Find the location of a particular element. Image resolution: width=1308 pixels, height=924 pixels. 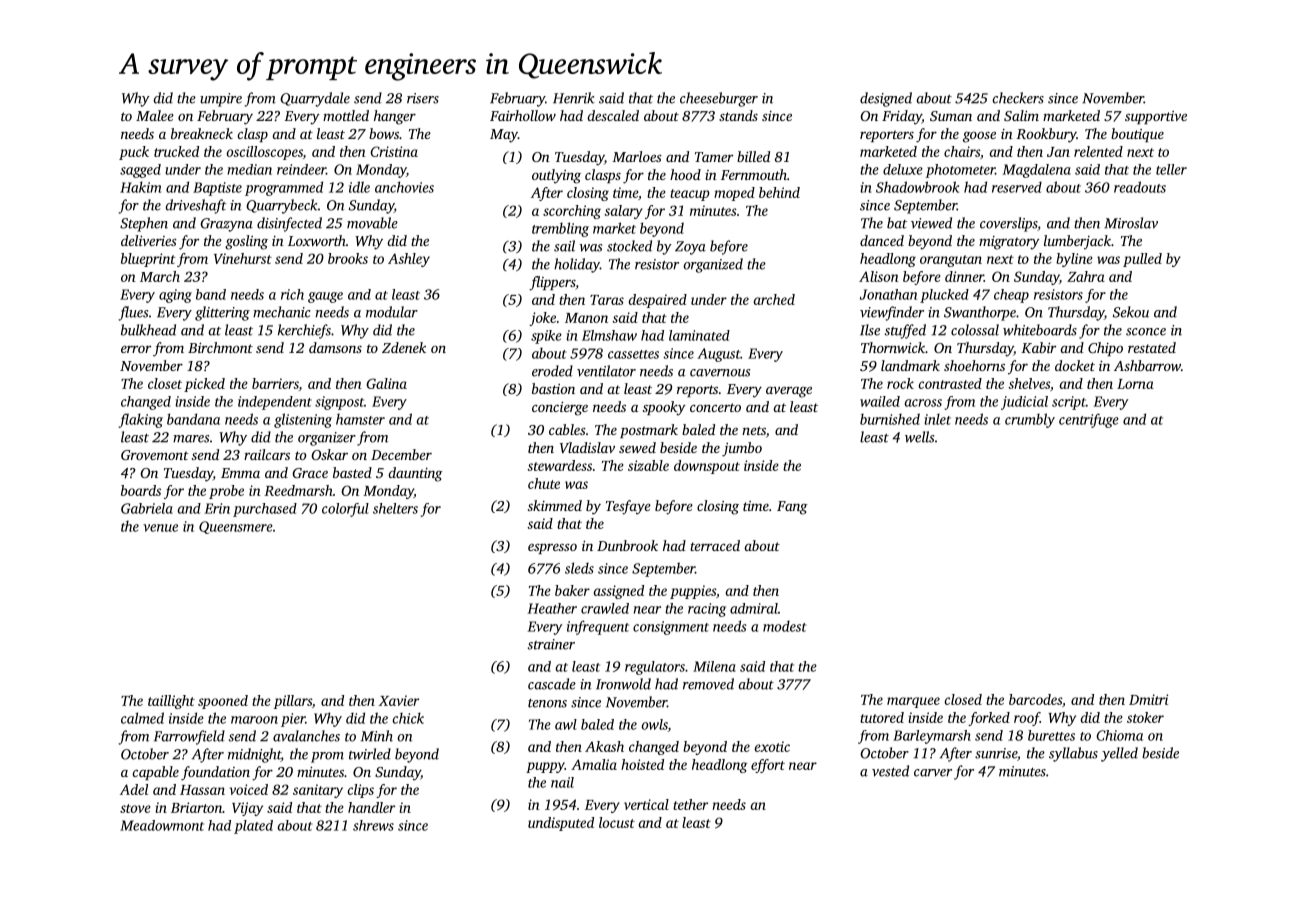

basted is located at coordinates (352, 472).
